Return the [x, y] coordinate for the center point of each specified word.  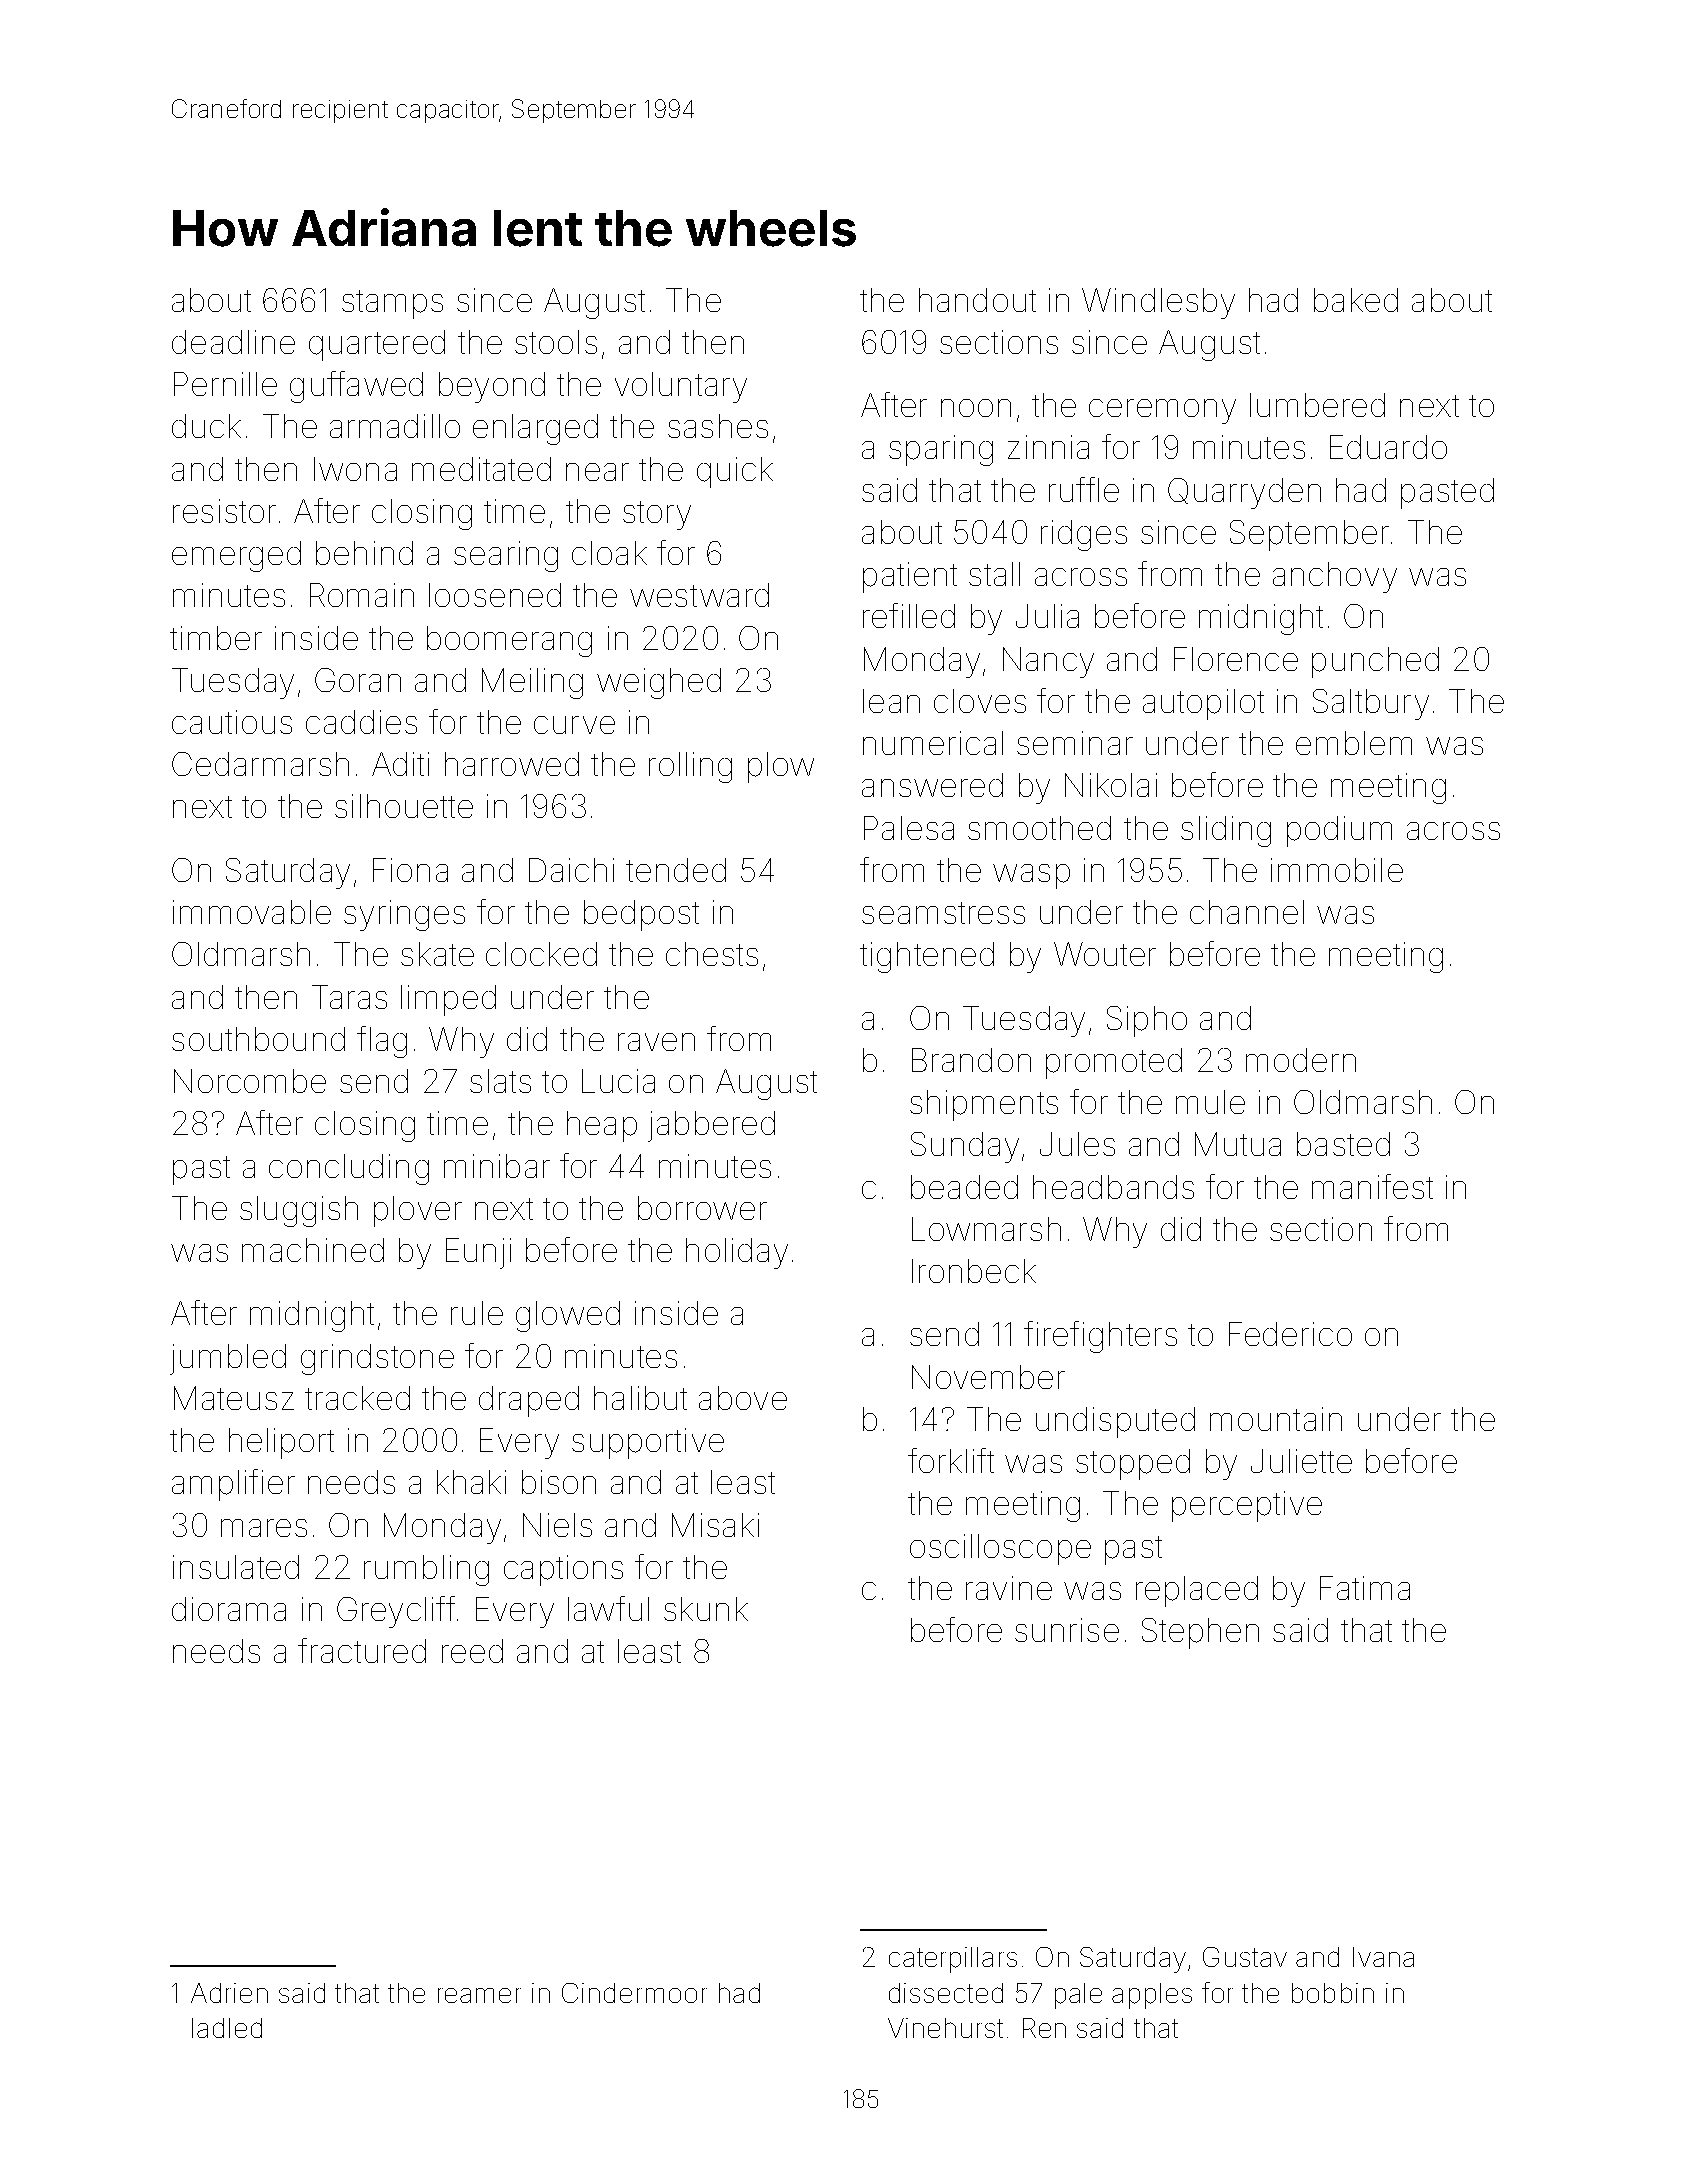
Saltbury [1371, 704]
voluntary [681, 387]
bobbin [1333, 1993]
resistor [224, 511]
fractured [362, 1650]
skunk [706, 1609]
